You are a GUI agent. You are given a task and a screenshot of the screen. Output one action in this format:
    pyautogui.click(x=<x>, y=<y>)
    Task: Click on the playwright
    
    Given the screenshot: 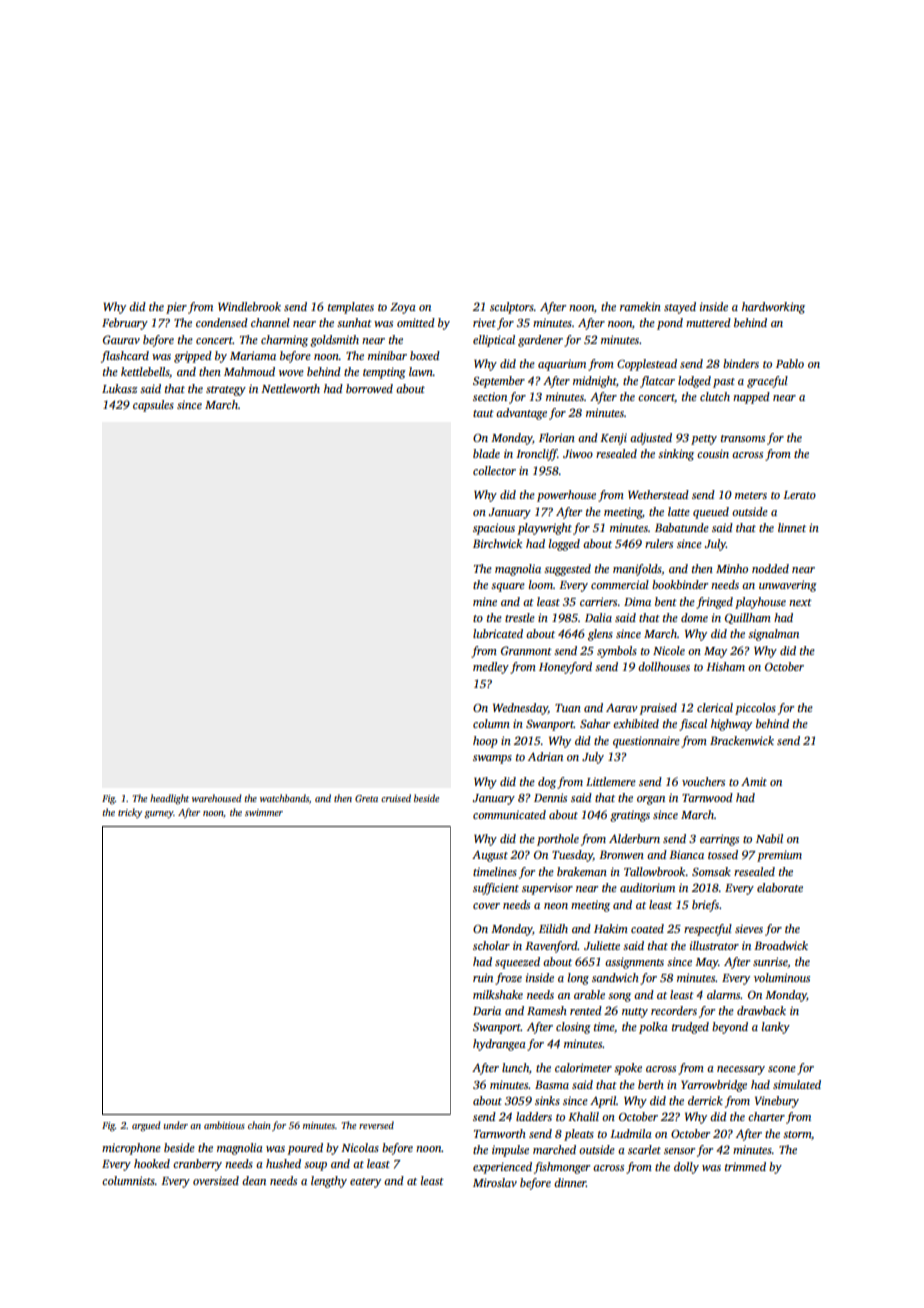 What is the action you would take?
    pyautogui.click(x=544, y=529)
